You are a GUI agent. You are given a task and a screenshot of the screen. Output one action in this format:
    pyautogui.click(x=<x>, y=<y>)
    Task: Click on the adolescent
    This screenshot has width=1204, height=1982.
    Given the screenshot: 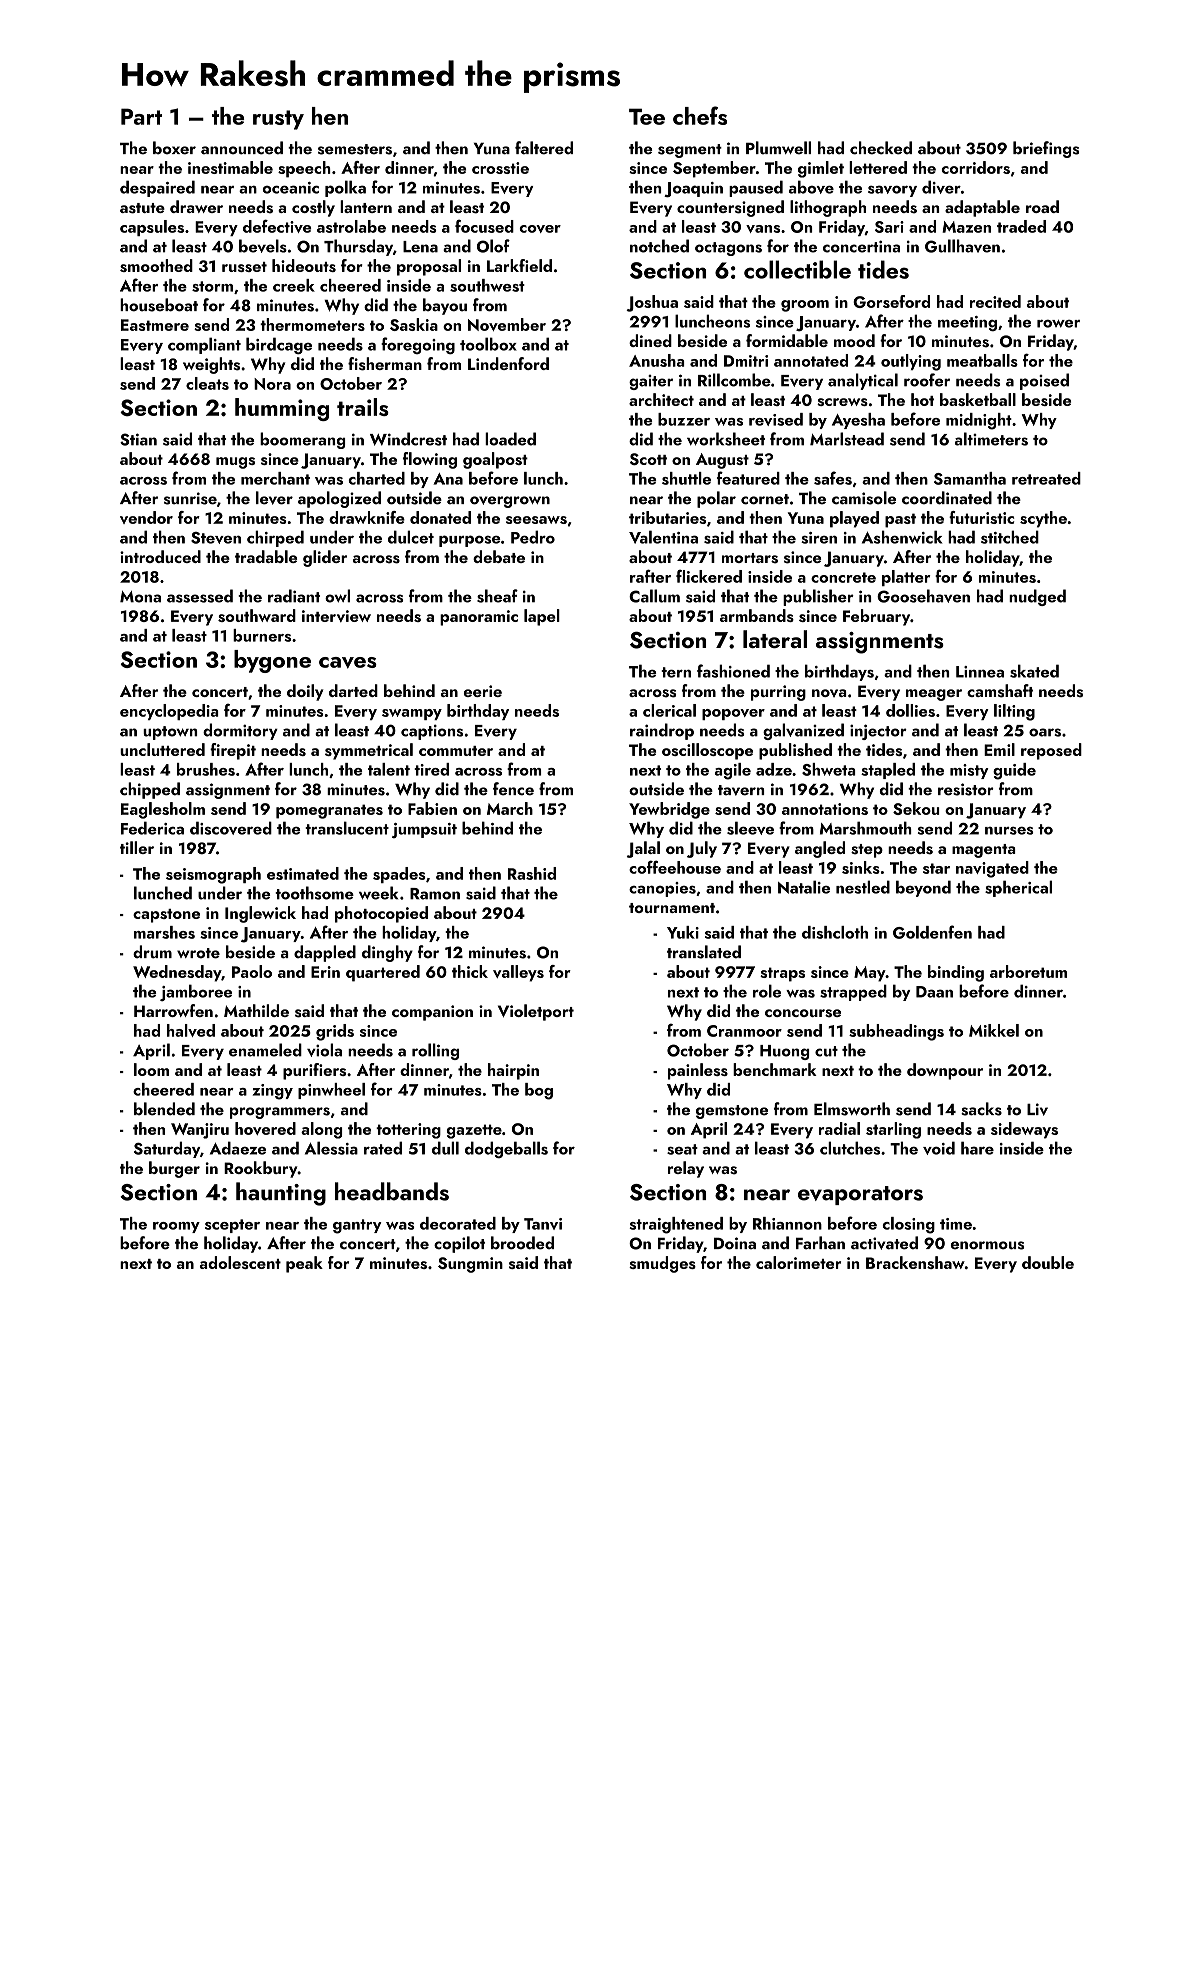 What is the action you would take?
    pyautogui.click(x=240, y=1262)
